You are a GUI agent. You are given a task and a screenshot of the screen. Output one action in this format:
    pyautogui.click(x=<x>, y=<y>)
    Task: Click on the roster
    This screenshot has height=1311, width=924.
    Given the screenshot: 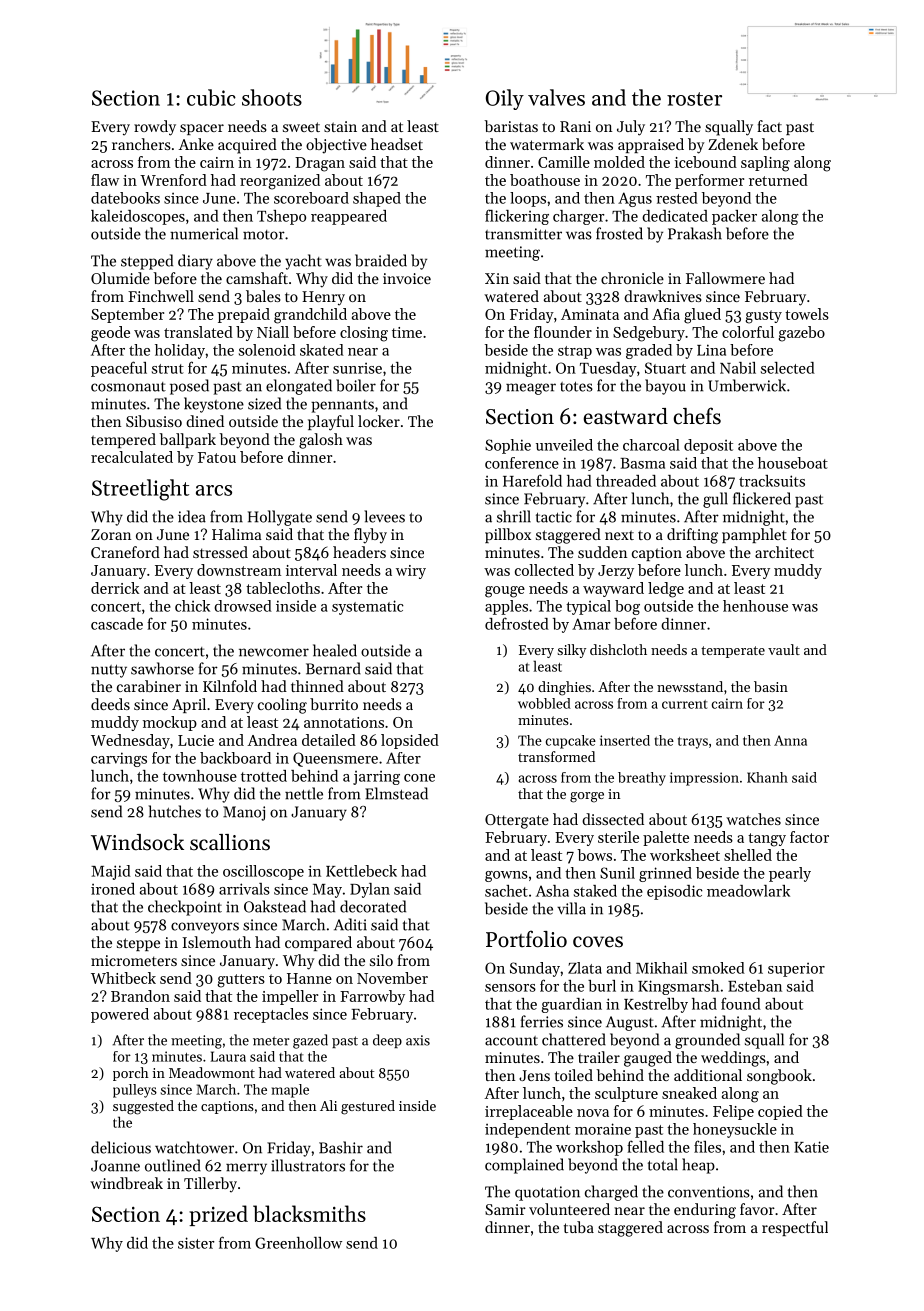 What is the action you would take?
    pyautogui.click(x=694, y=99)
